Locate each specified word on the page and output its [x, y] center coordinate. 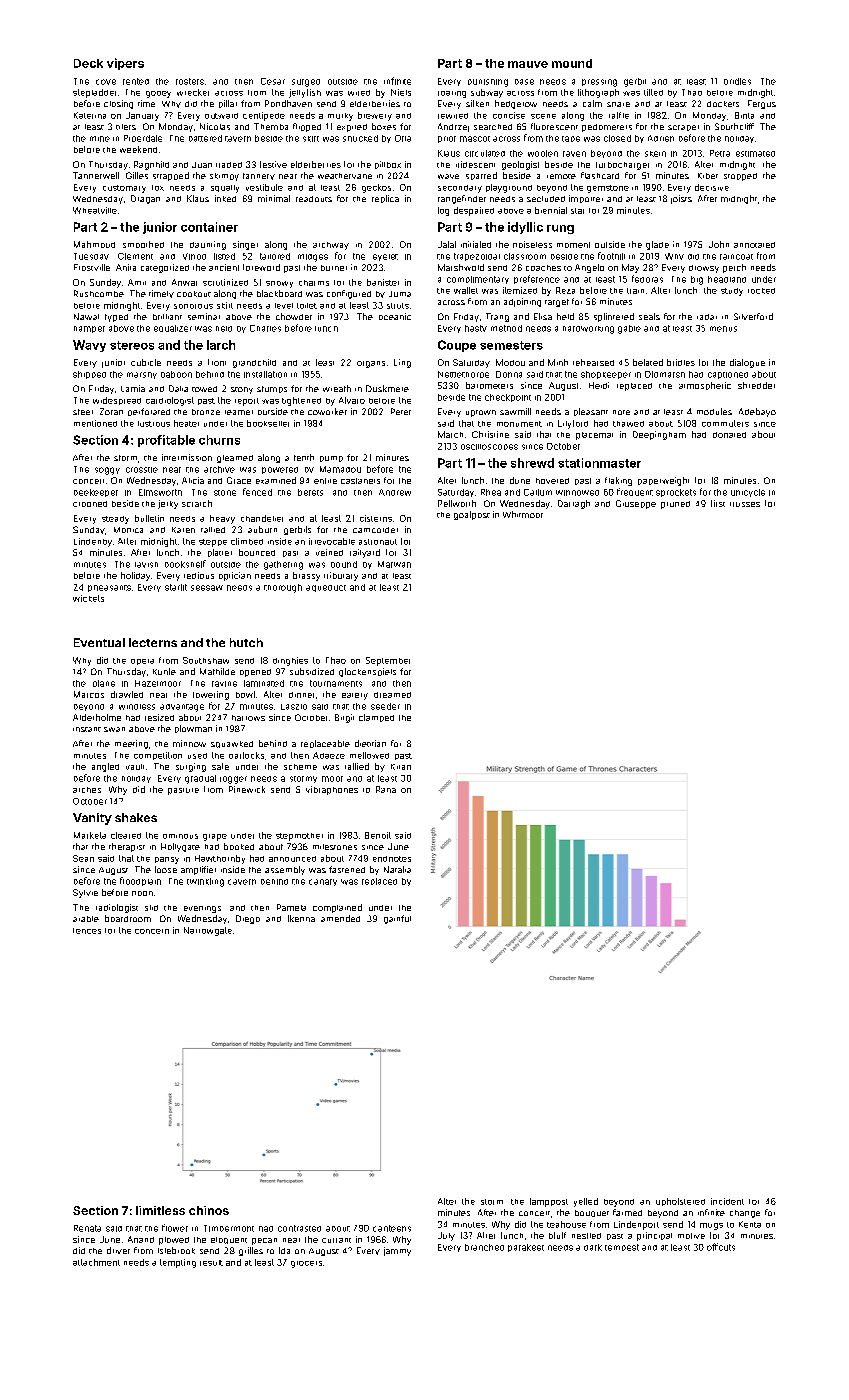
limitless [160, 1210]
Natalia [397, 869]
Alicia [193, 480]
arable [86, 919]
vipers [125, 64]
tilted [653, 92]
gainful [397, 919]
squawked [232, 744]
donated [729, 435]
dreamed [392, 695]
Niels [401, 92]
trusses [745, 504]
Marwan [394, 564]
